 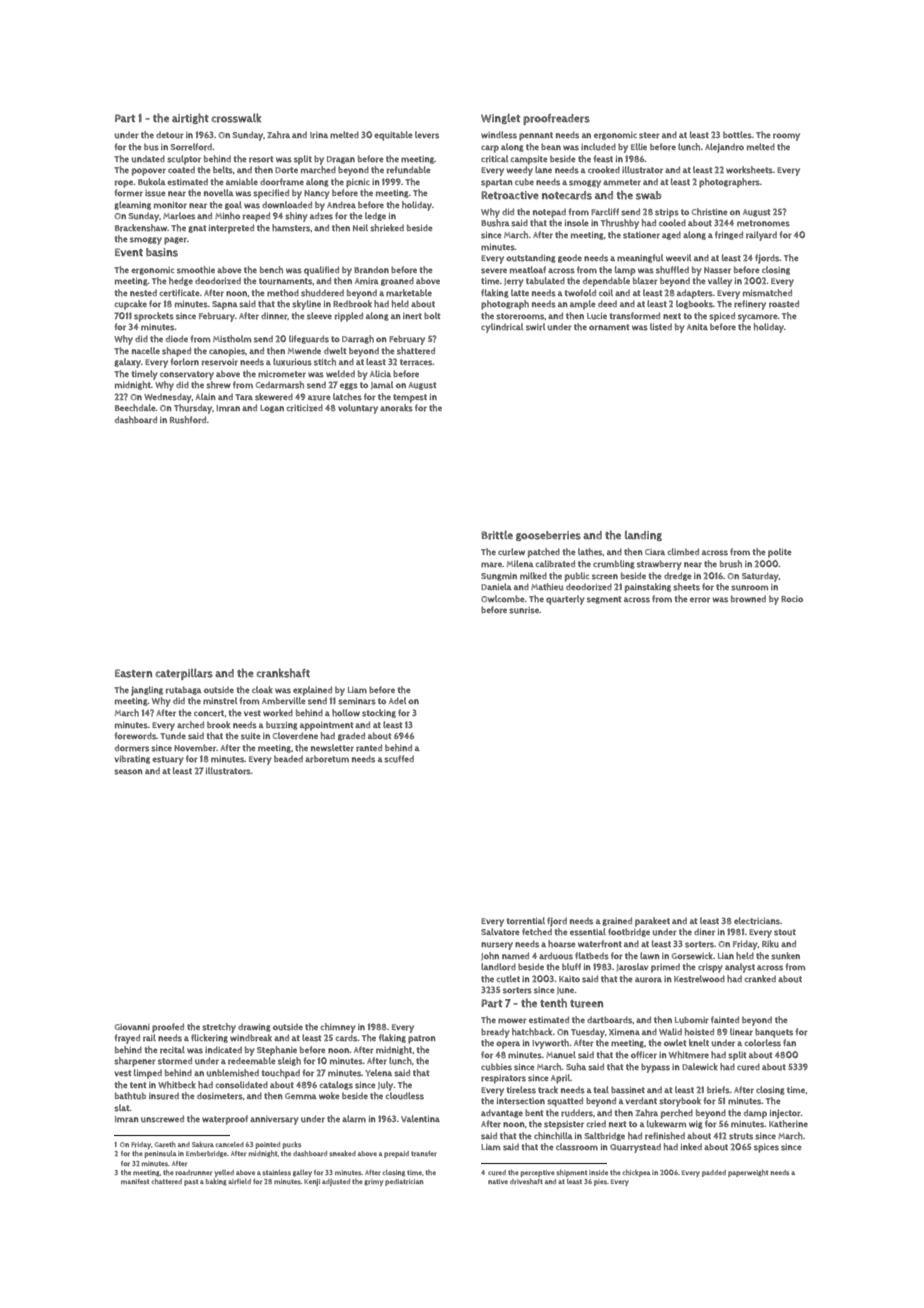 I want to click on proofreaders, so click(x=556, y=119).
